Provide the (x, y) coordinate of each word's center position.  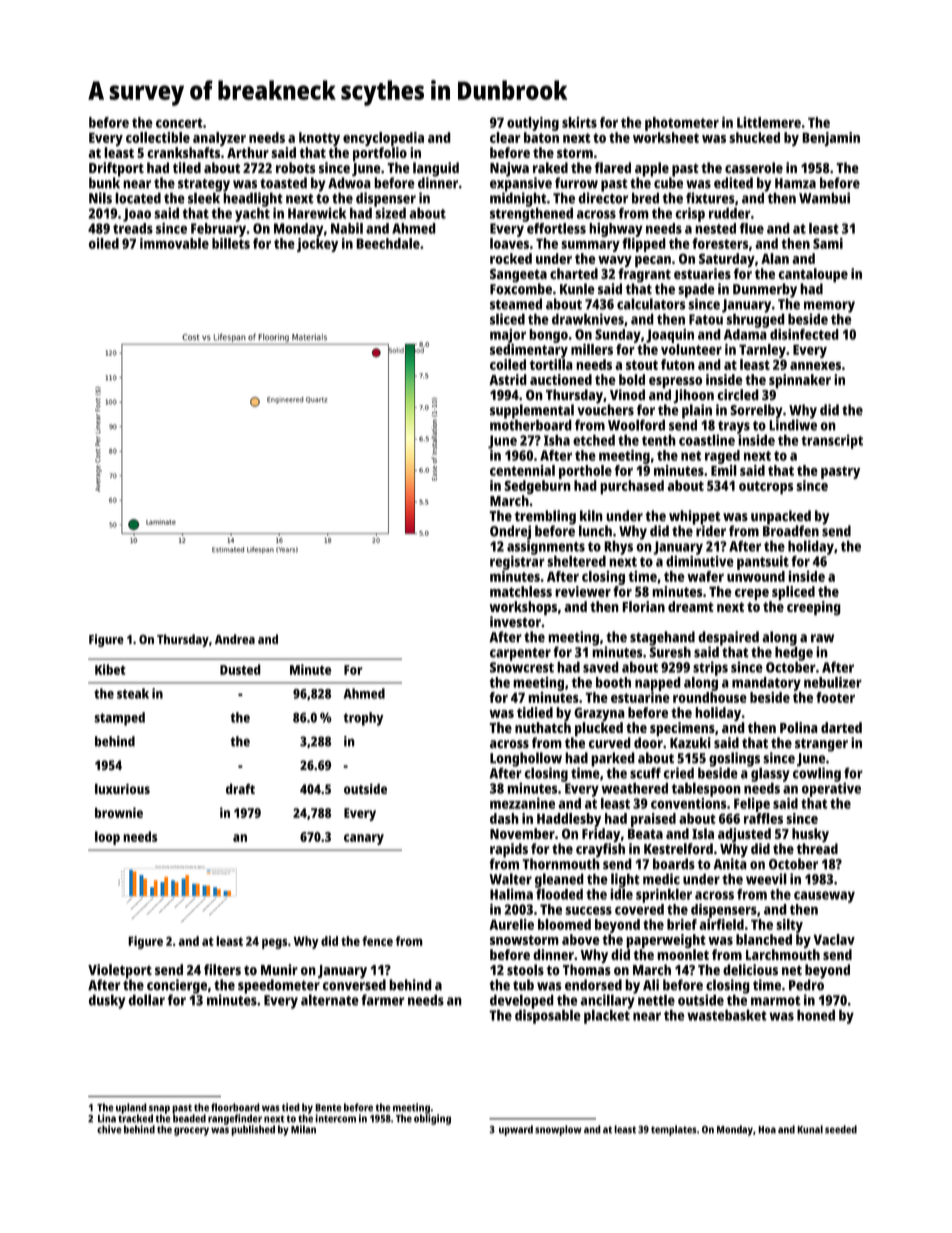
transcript (832, 441)
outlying (533, 124)
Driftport (116, 169)
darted (841, 727)
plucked (599, 729)
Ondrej (510, 532)
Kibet (110, 669)
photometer (682, 124)
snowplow (558, 1130)
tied (291, 1107)
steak (133, 693)
